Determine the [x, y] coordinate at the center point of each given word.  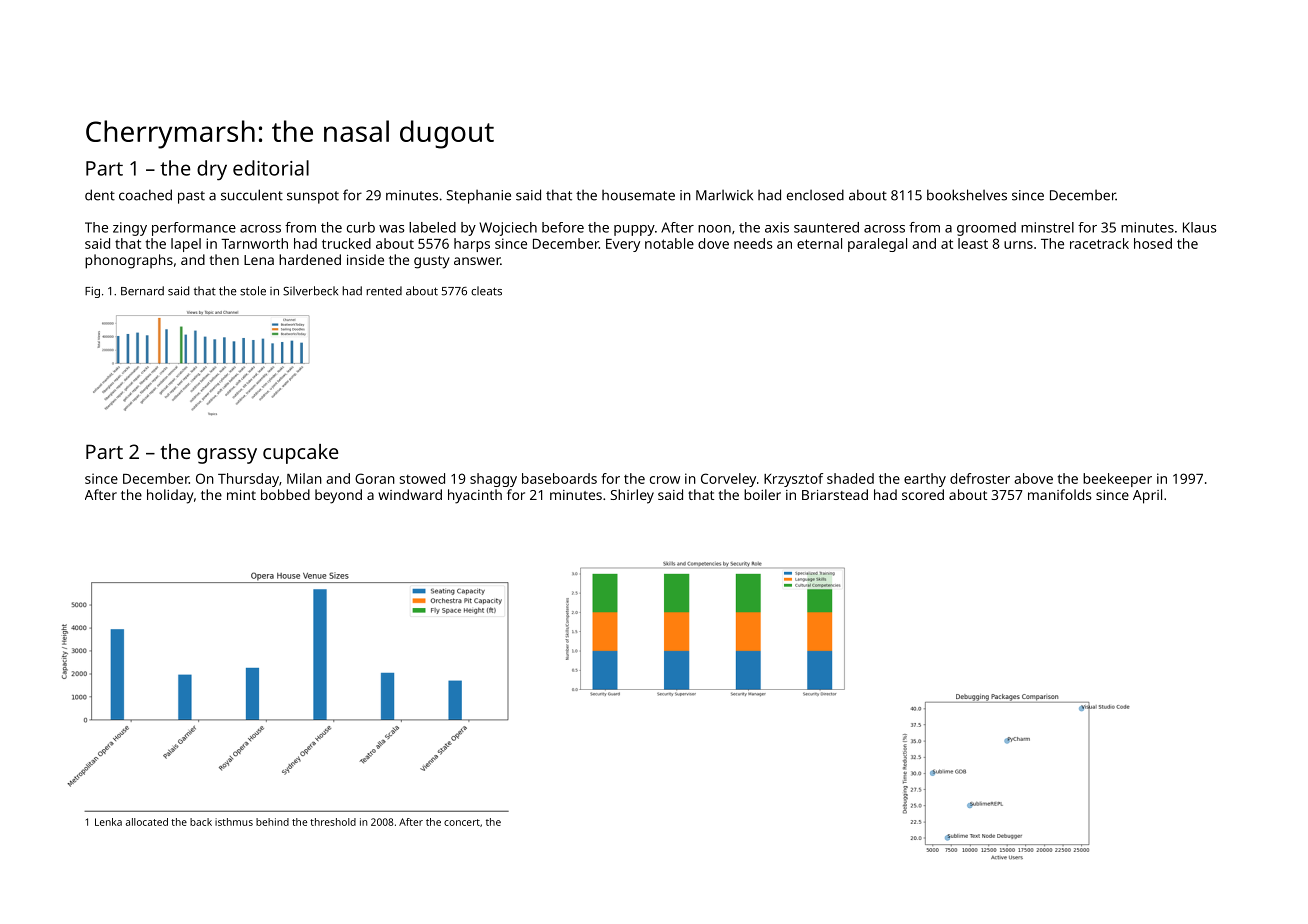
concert [462, 822]
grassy [227, 456]
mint [241, 495]
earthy [925, 480]
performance [194, 229]
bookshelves [967, 195]
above [1033, 478]
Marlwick [724, 195]
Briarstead [835, 494]
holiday [170, 496]
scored [923, 494]
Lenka [108, 822]
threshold [333, 822]
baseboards [559, 478]
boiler [762, 494]
